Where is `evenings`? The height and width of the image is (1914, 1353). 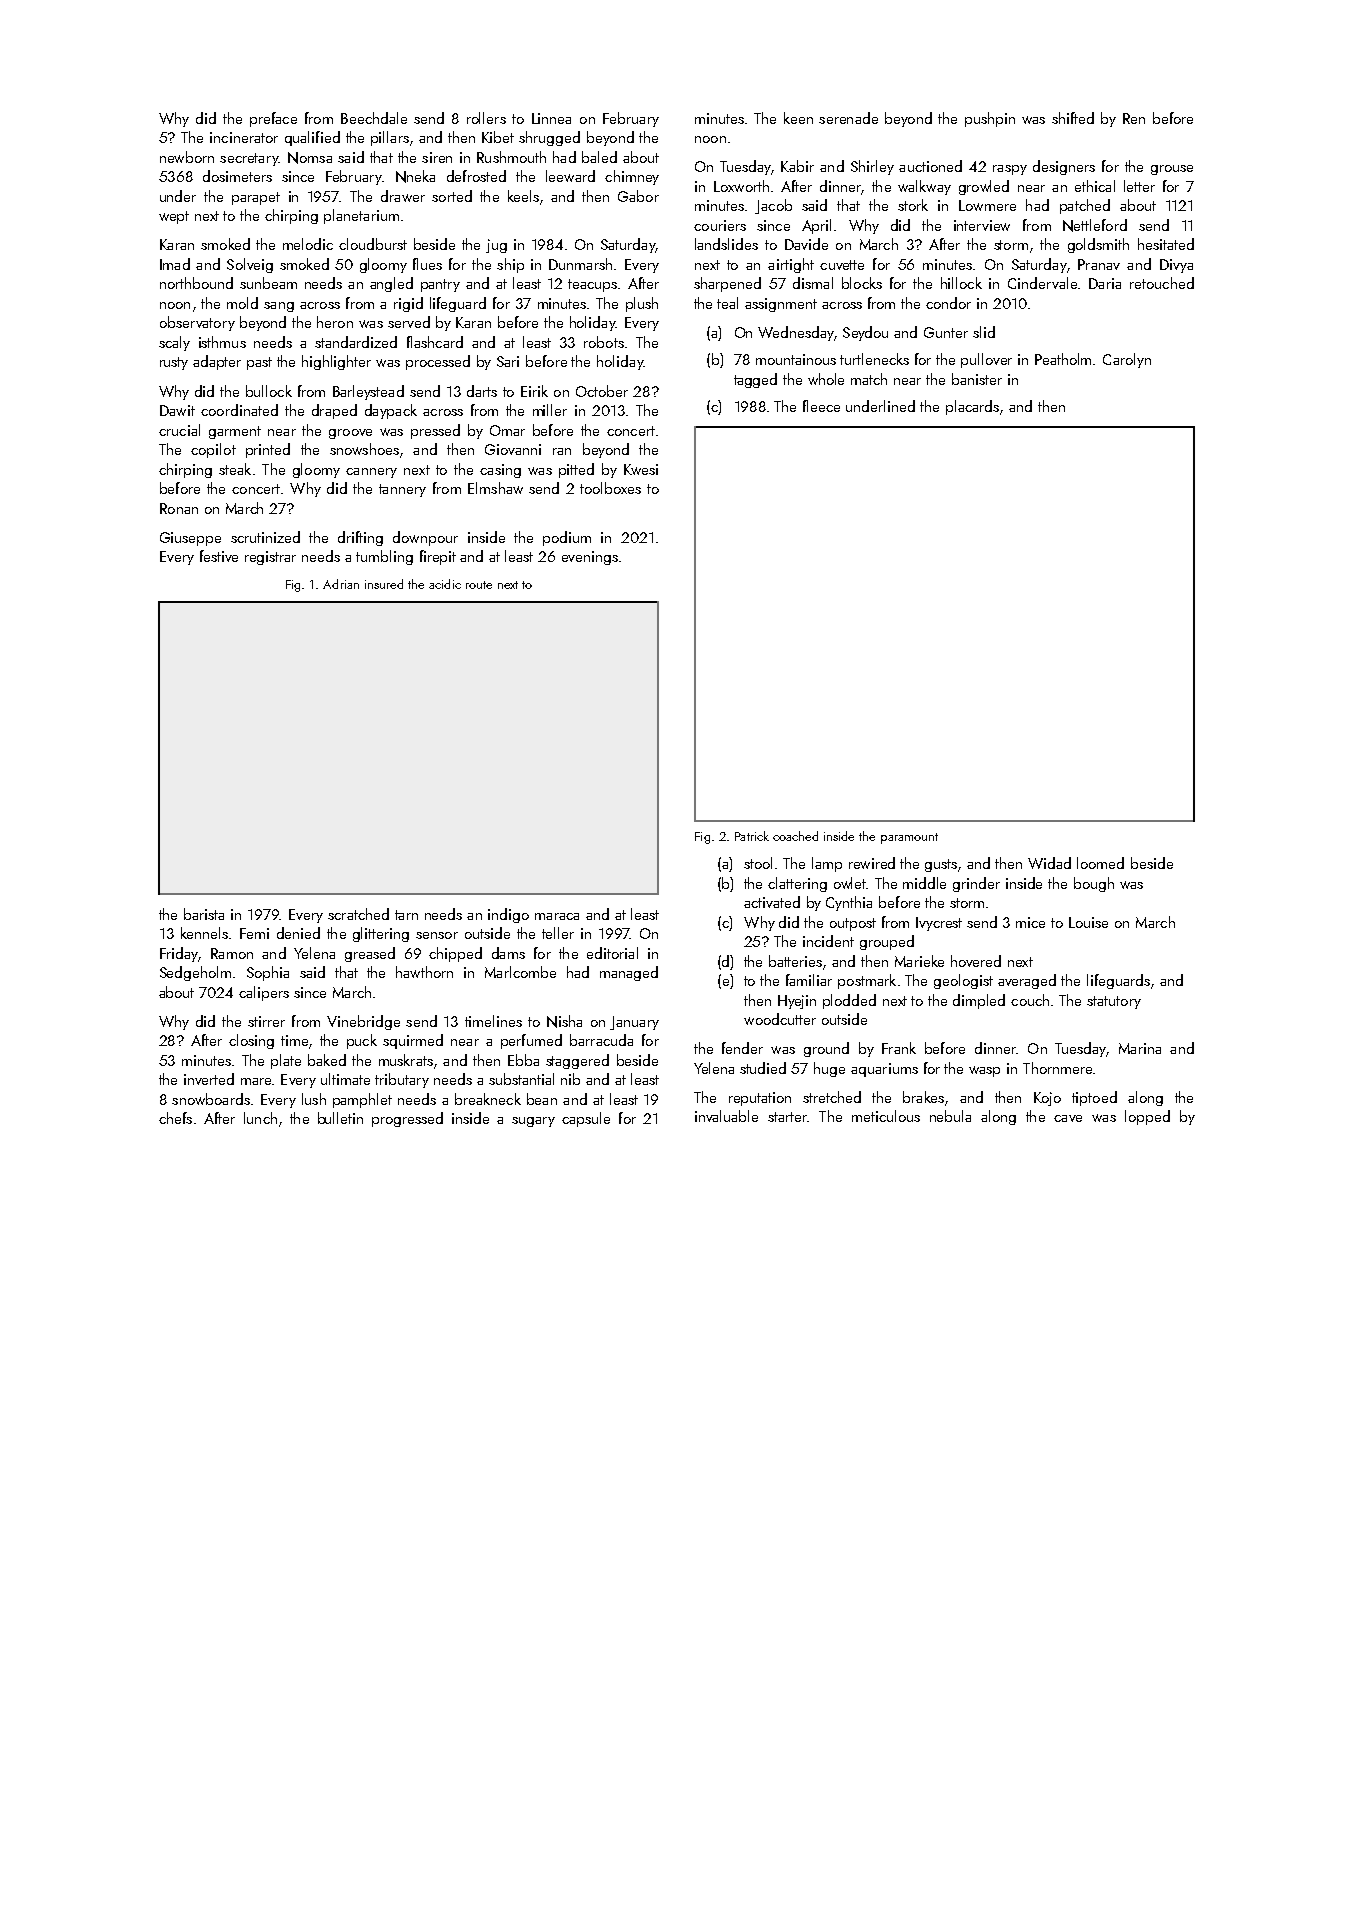 evenings is located at coordinates (590, 558).
